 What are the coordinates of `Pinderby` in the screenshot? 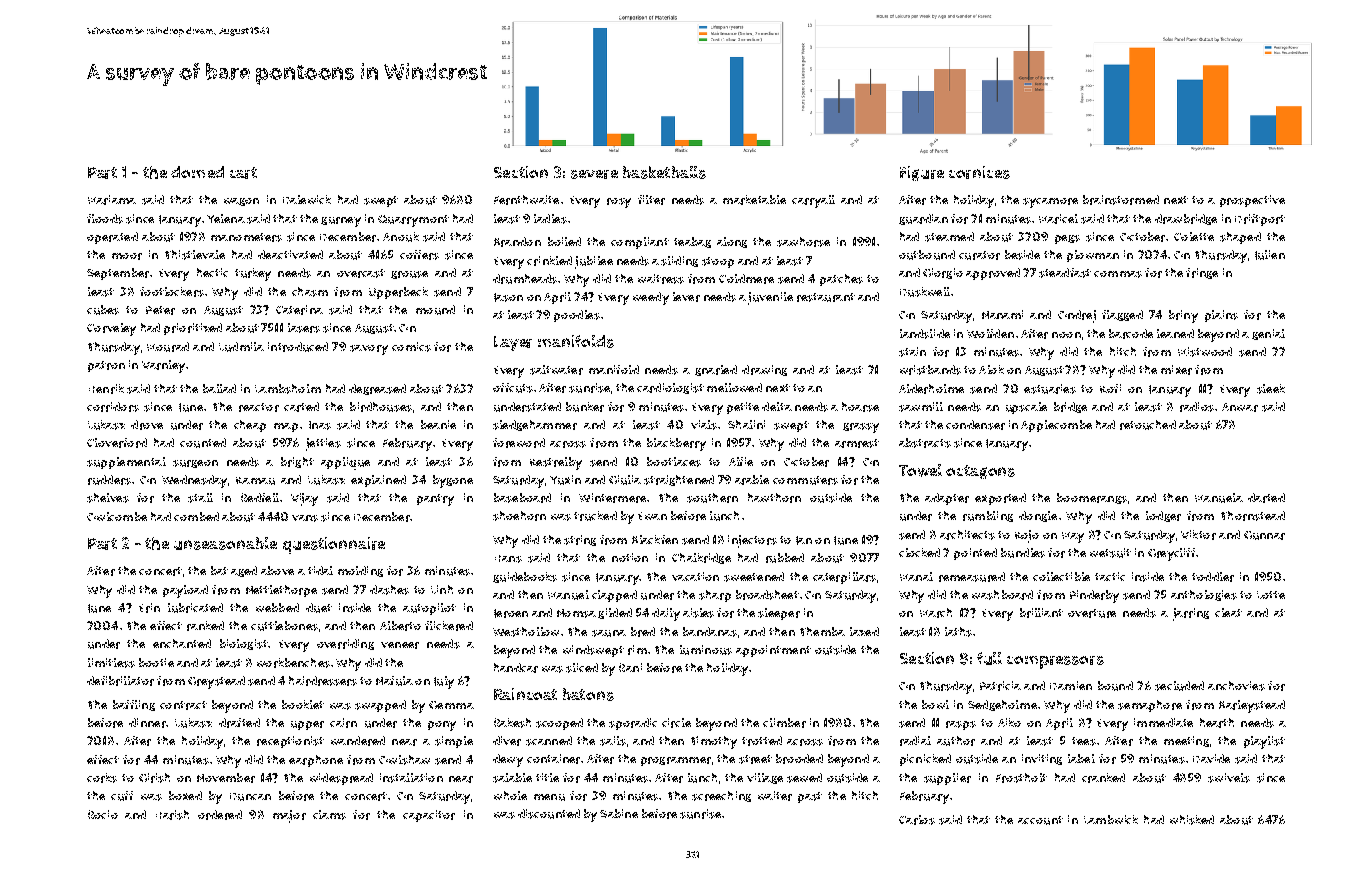 It's located at (1094, 596).
